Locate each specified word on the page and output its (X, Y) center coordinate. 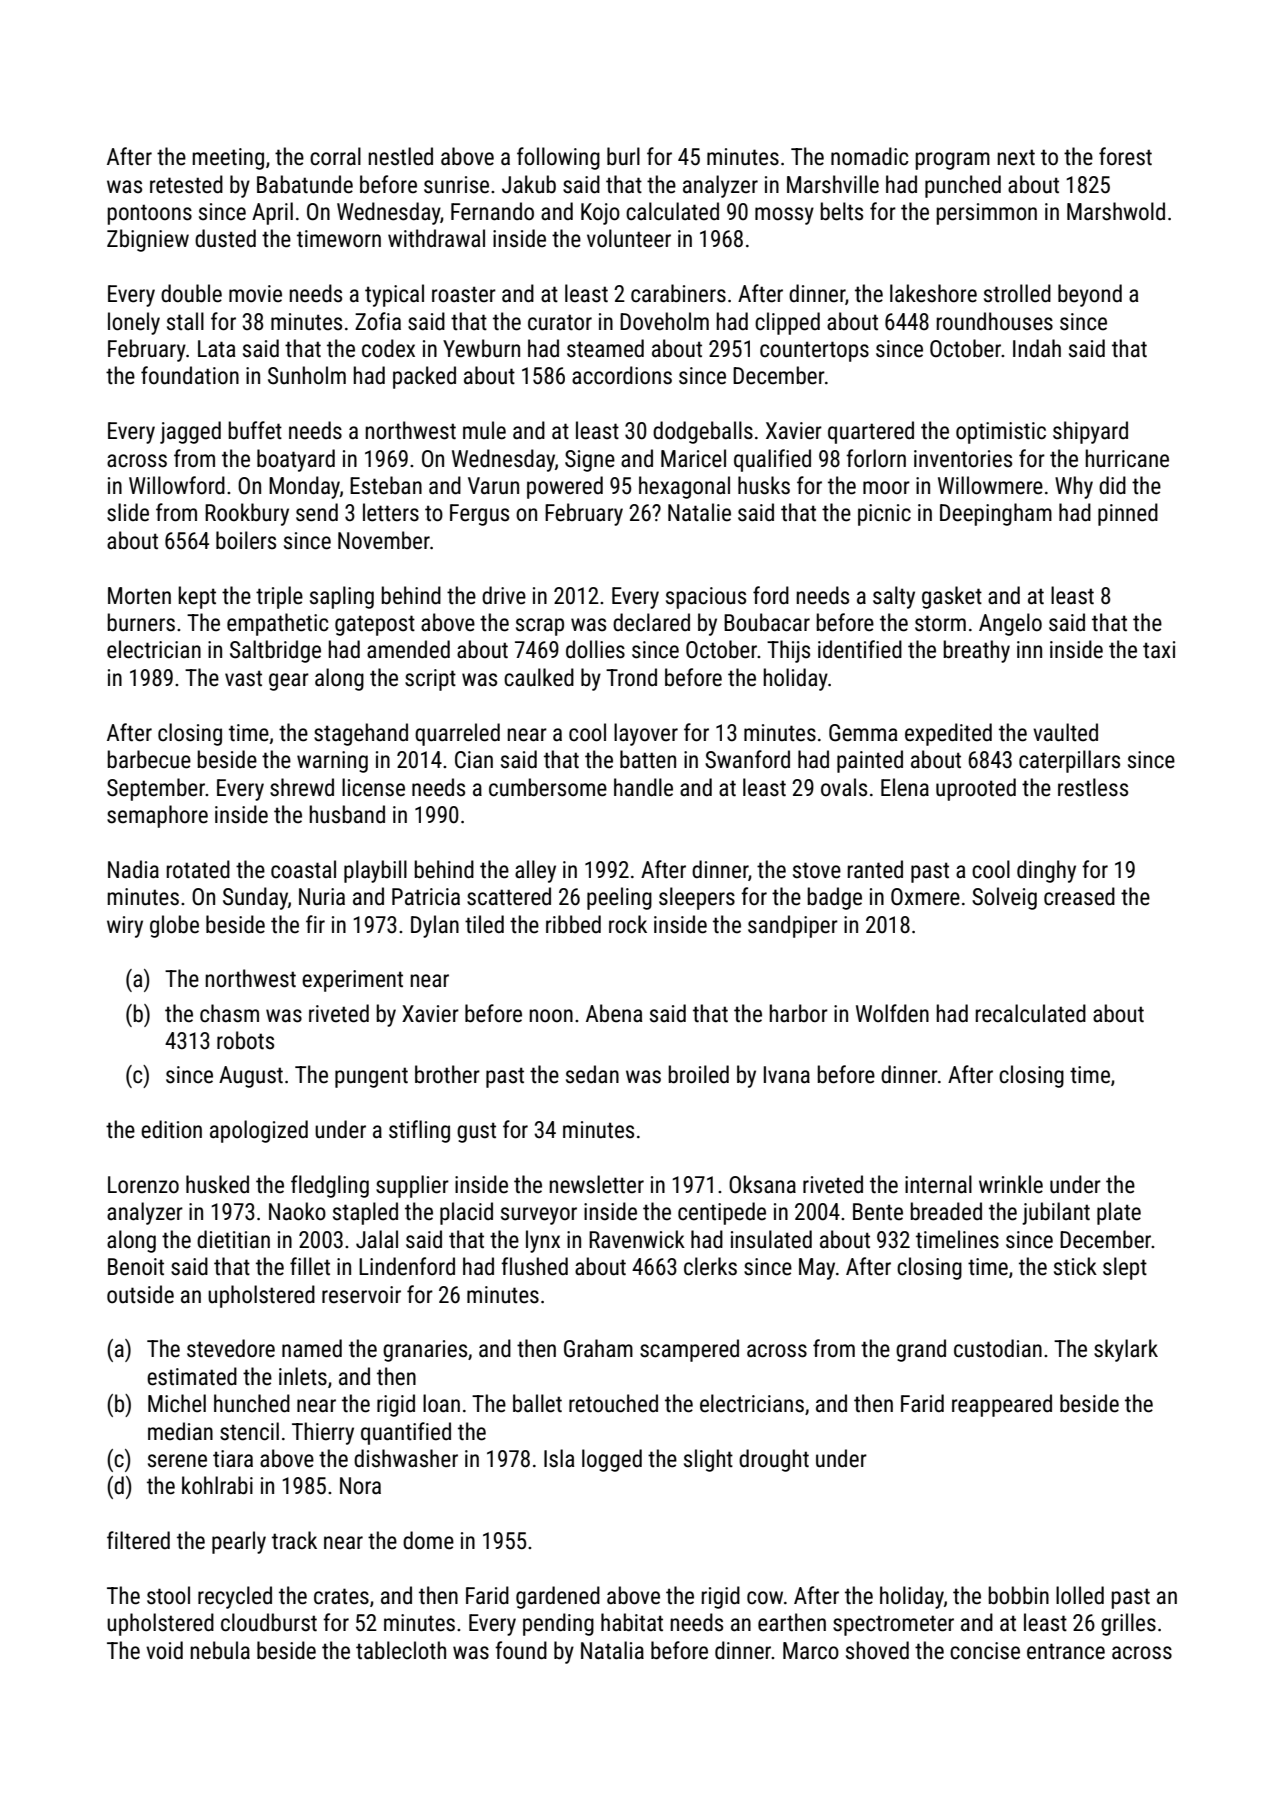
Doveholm (664, 321)
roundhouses (994, 321)
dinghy (1046, 871)
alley (535, 871)
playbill (375, 871)
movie (255, 294)
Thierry (323, 1433)
